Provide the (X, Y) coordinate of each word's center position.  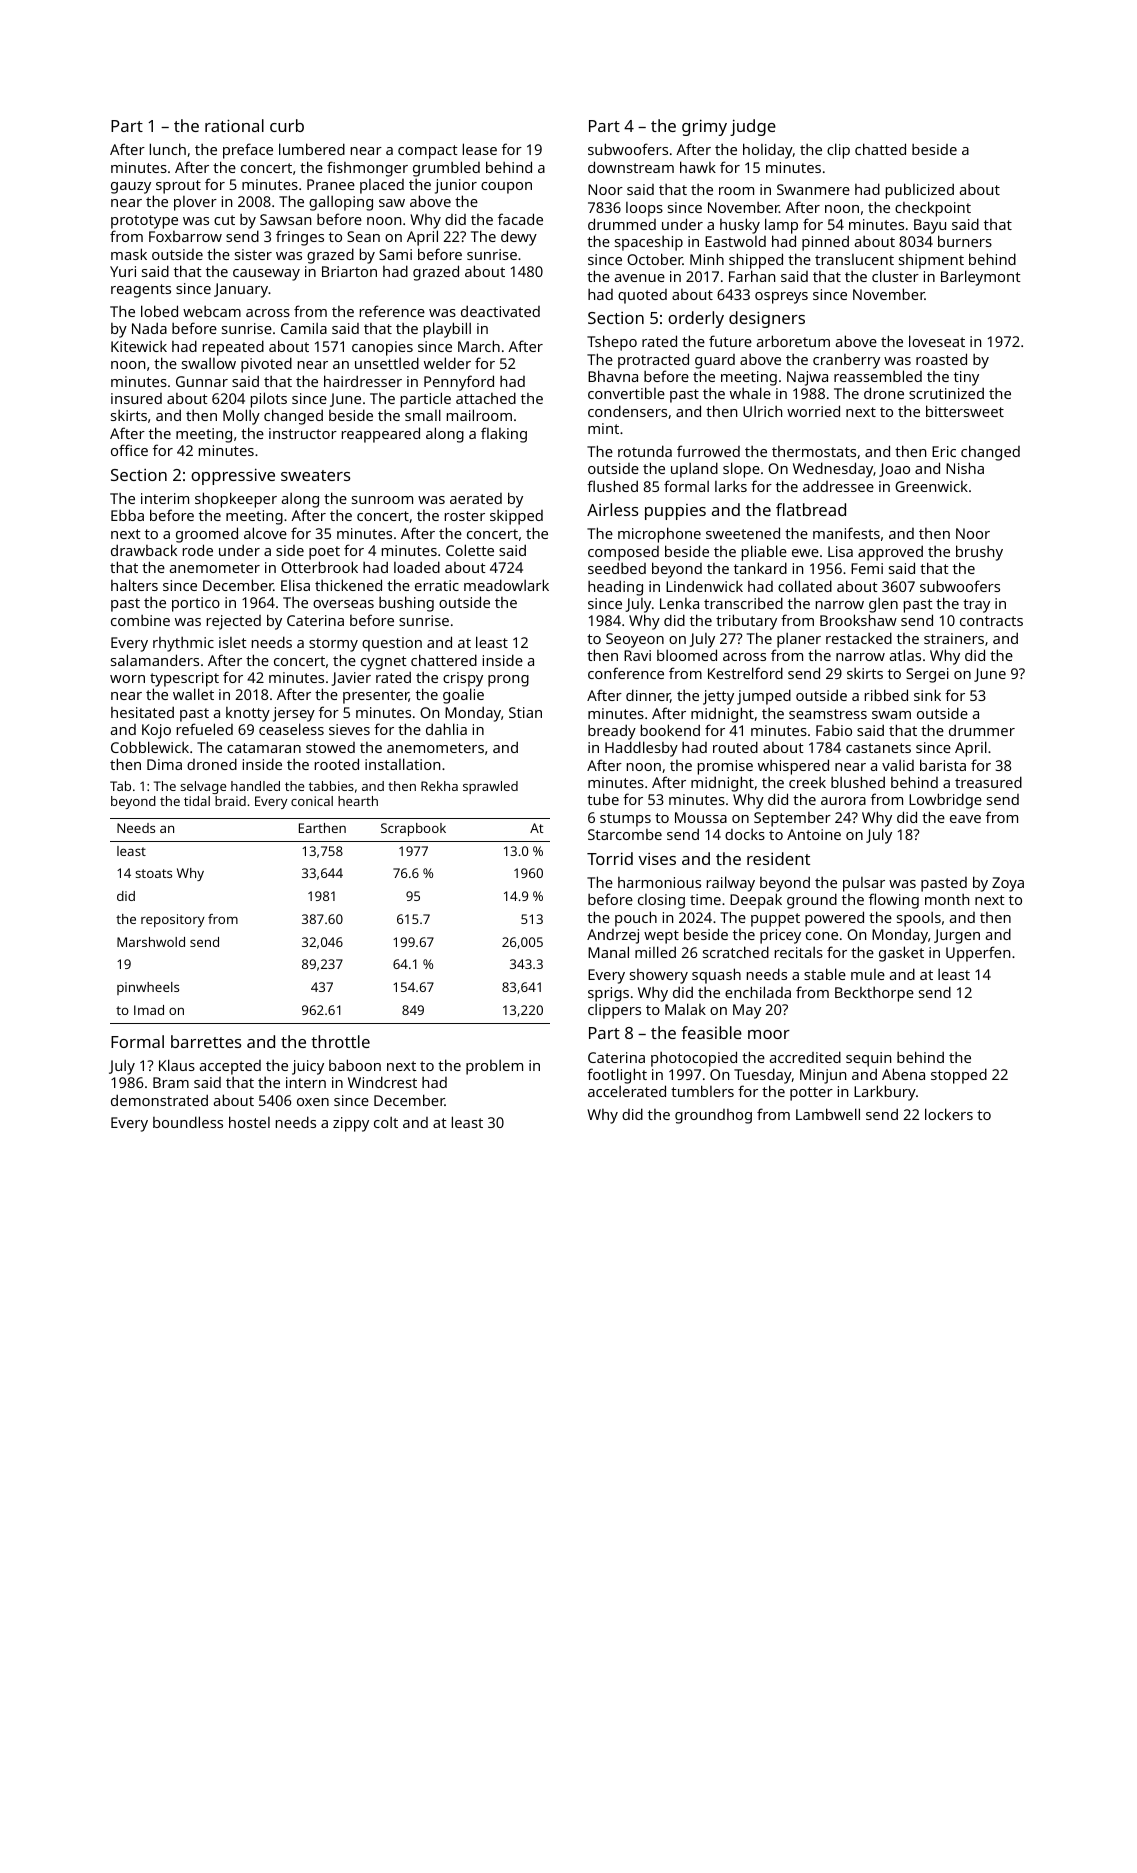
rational (234, 125)
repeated (233, 348)
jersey (294, 714)
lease (480, 149)
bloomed (687, 655)
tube (603, 799)
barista (943, 765)
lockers (949, 1114)
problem (494, 1067)
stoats (153, 873)
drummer (982, 730)
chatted (880, 149)
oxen (313, 1102)
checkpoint (933, 209)
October (655, 259)
